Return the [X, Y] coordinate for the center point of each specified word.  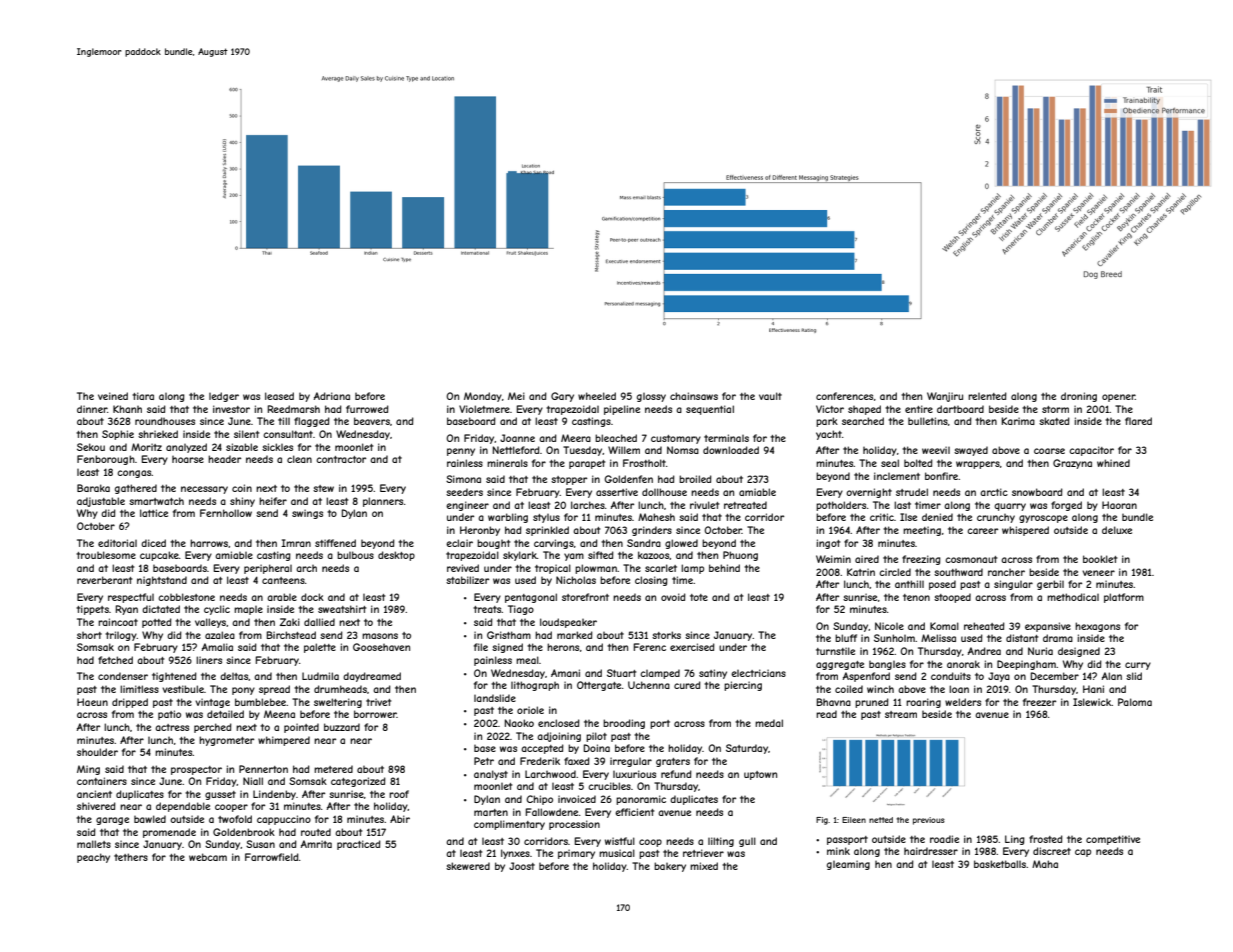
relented [987, 396]
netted [881, 820]
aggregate [840, 665]
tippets [92, 610]
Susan [260, 844]
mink [838, 851]
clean [299, 459]
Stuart [621, 673]
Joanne [517, 438]
